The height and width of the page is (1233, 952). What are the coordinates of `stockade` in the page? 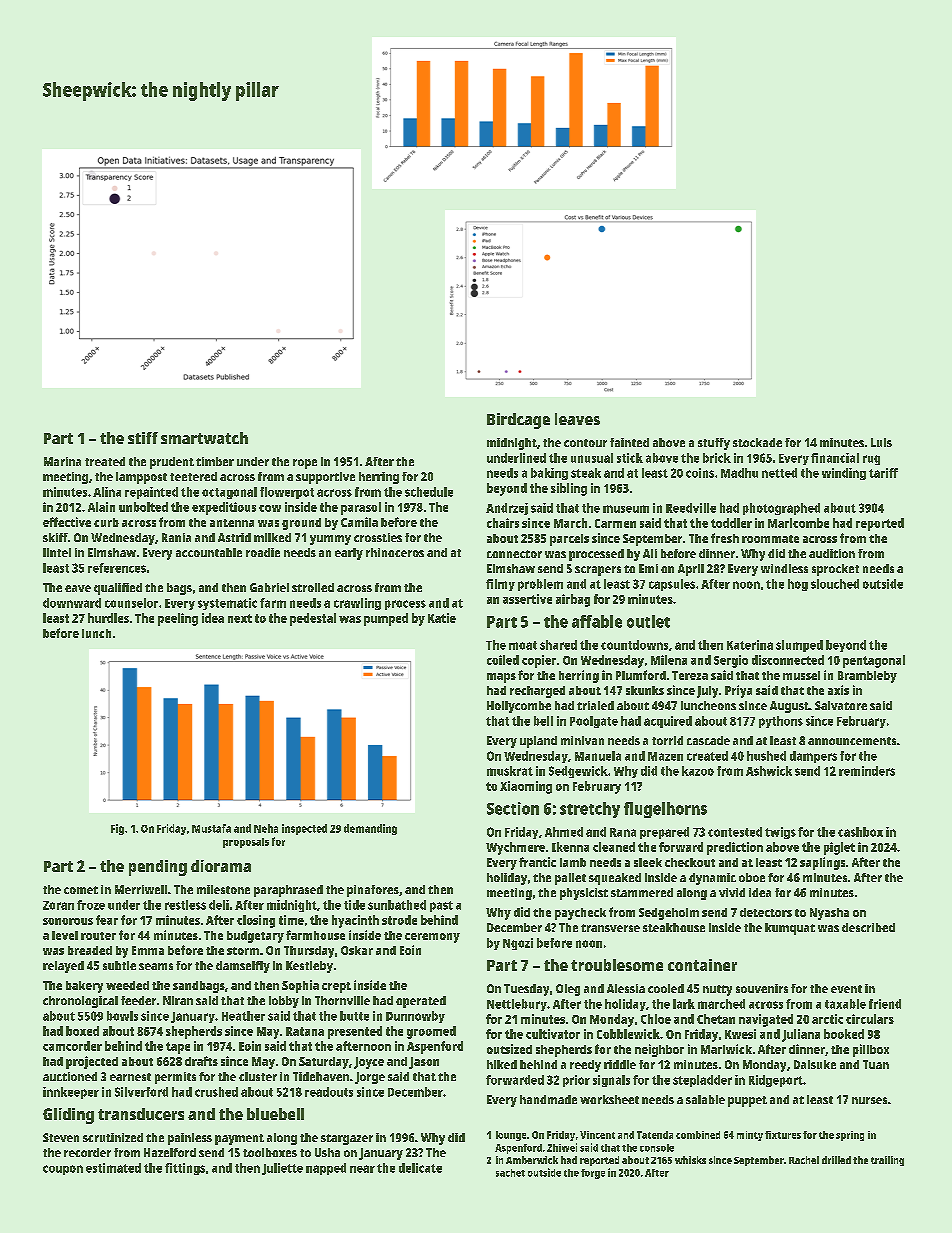 It's located at (757, 442).
